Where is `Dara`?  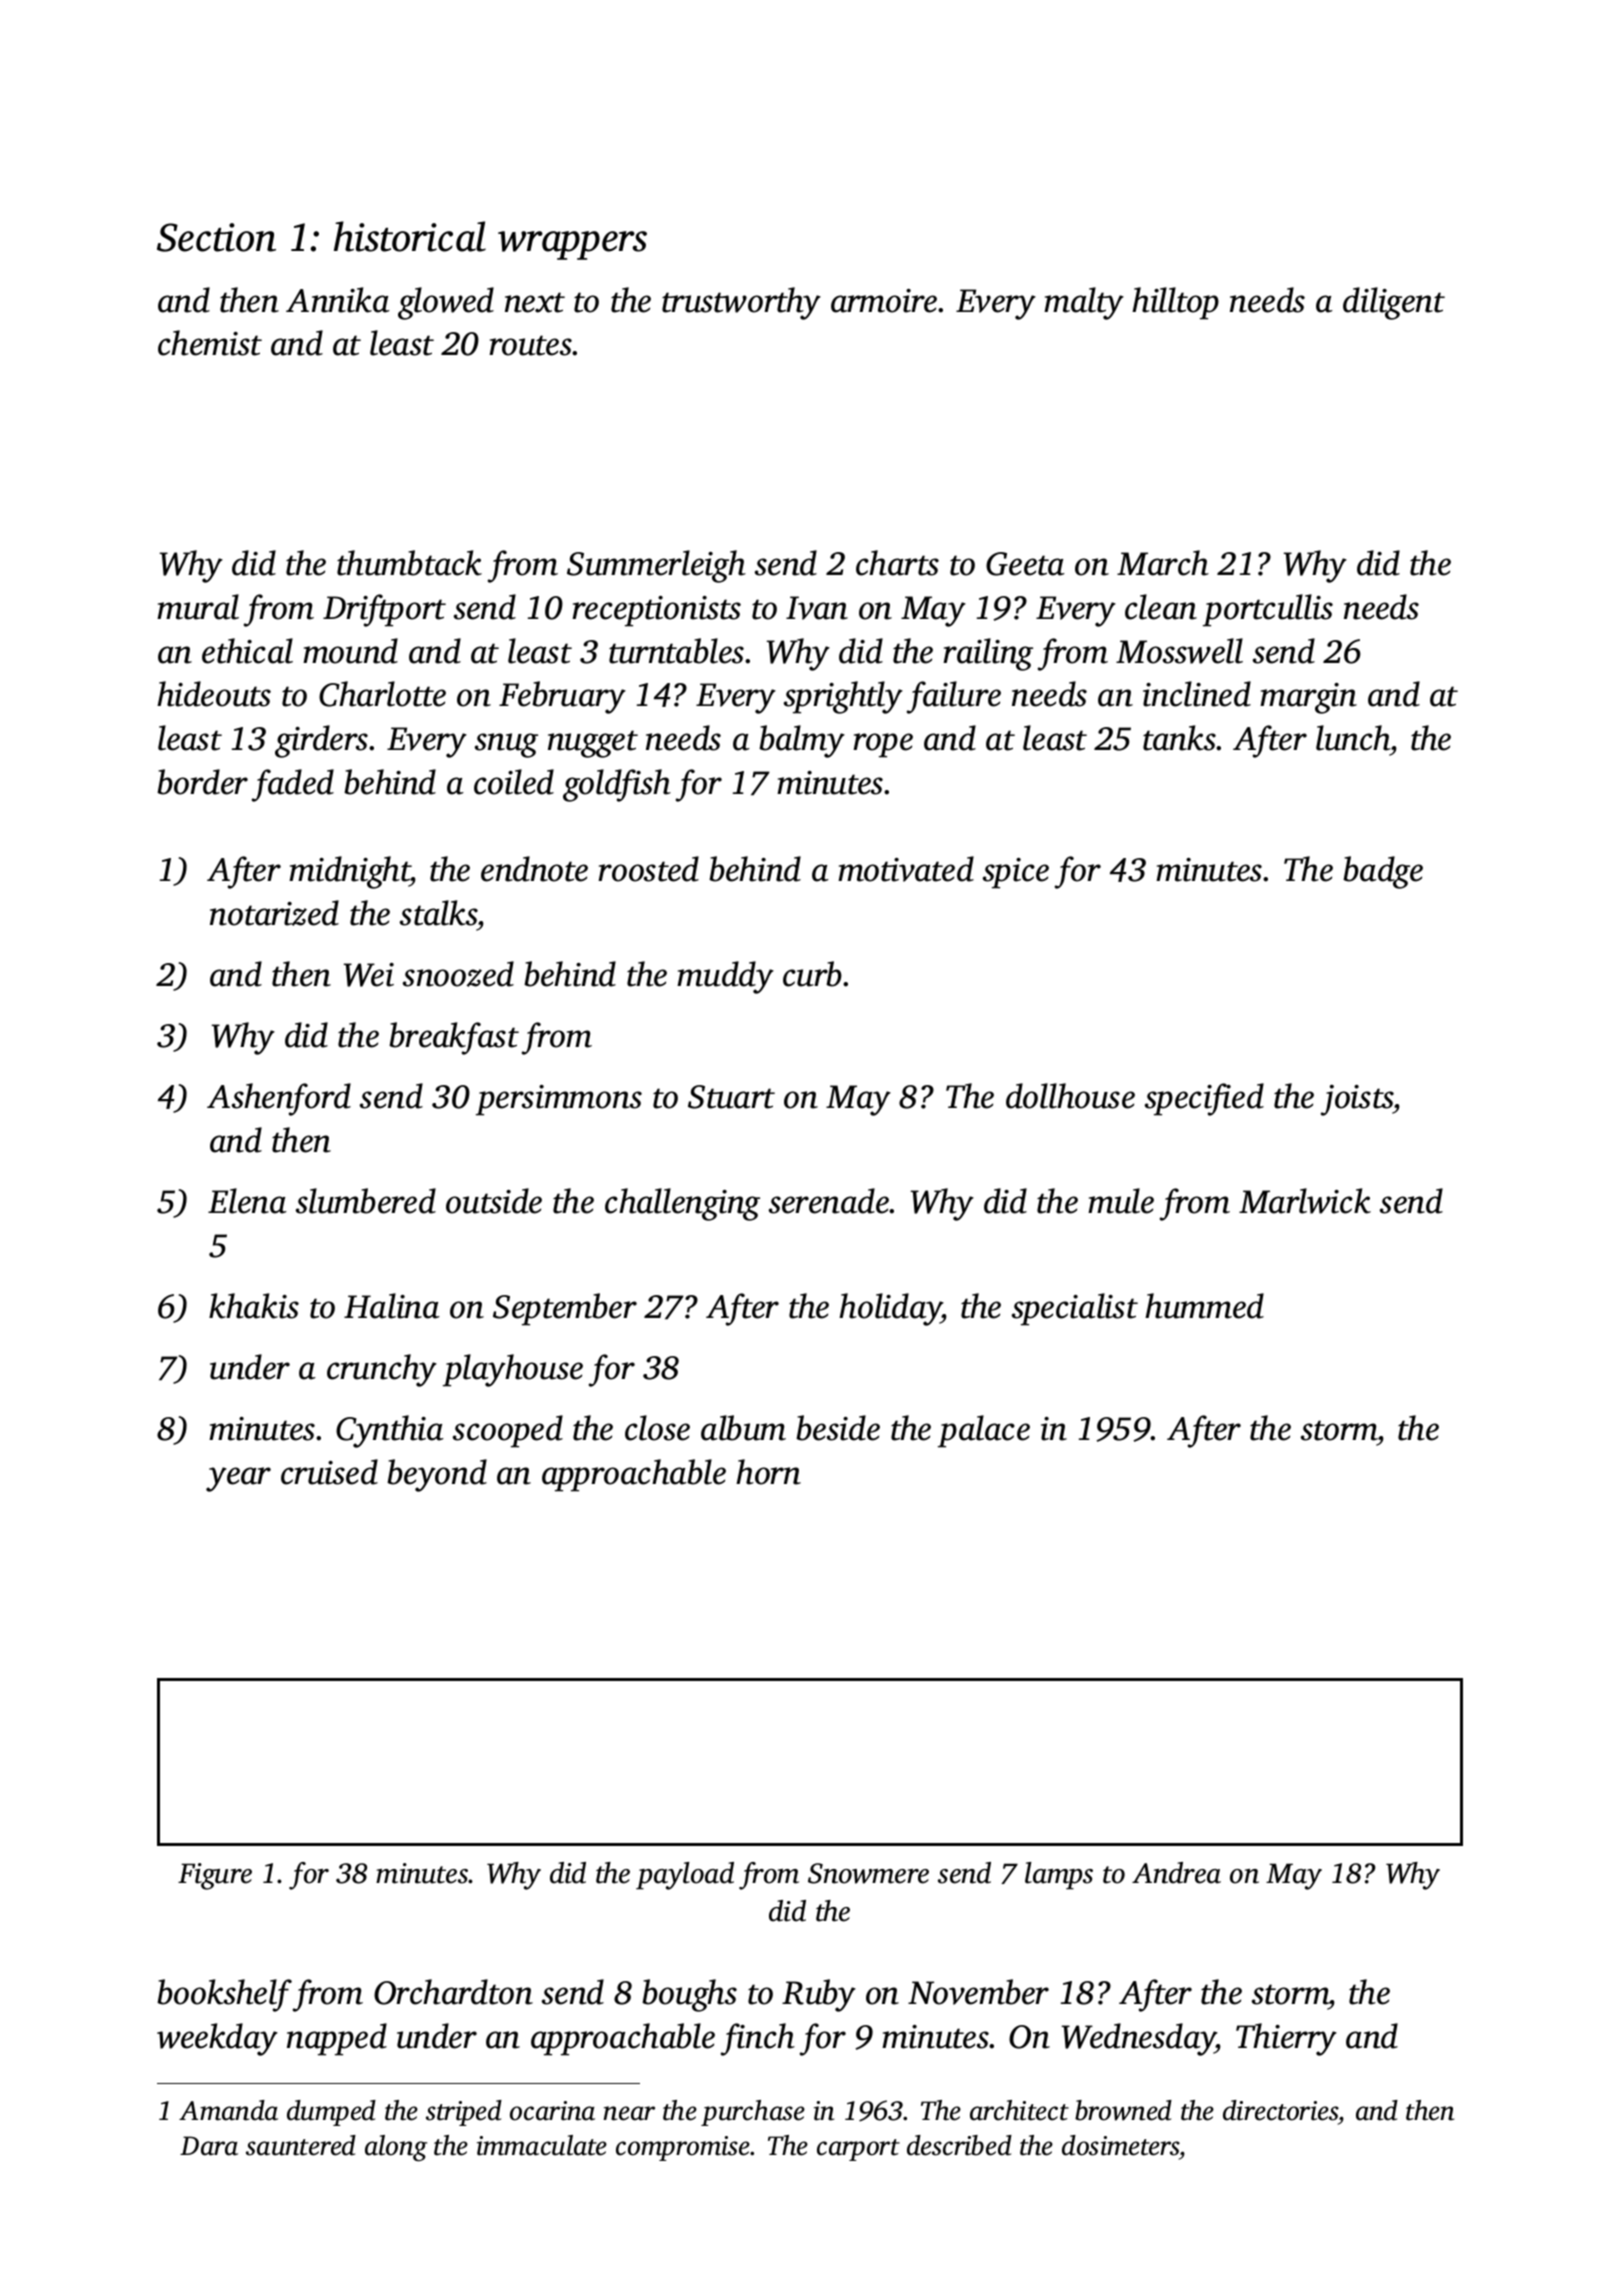 Dara is located at coordinates (209, 2146).
